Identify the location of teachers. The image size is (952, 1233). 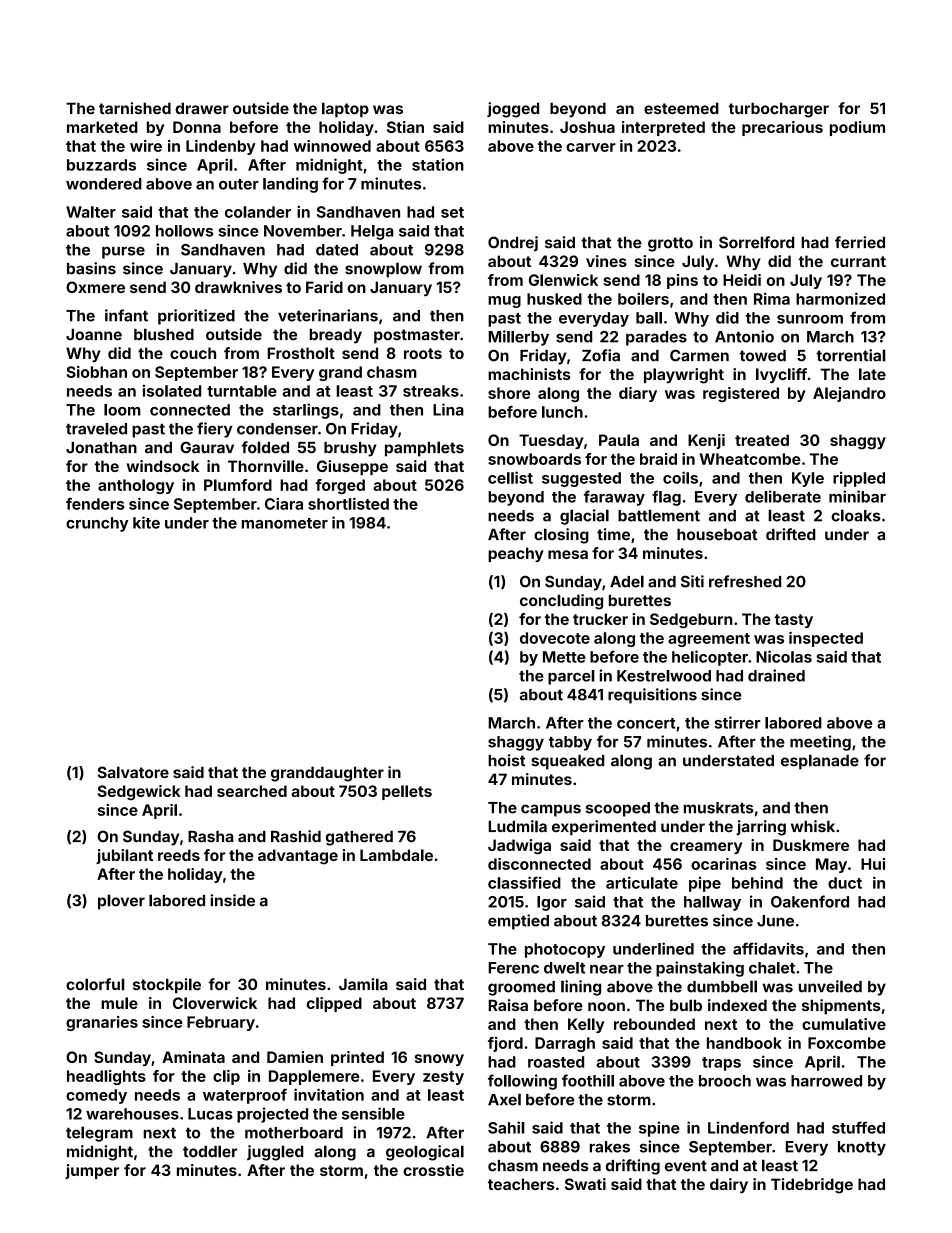
(521, 1184).
